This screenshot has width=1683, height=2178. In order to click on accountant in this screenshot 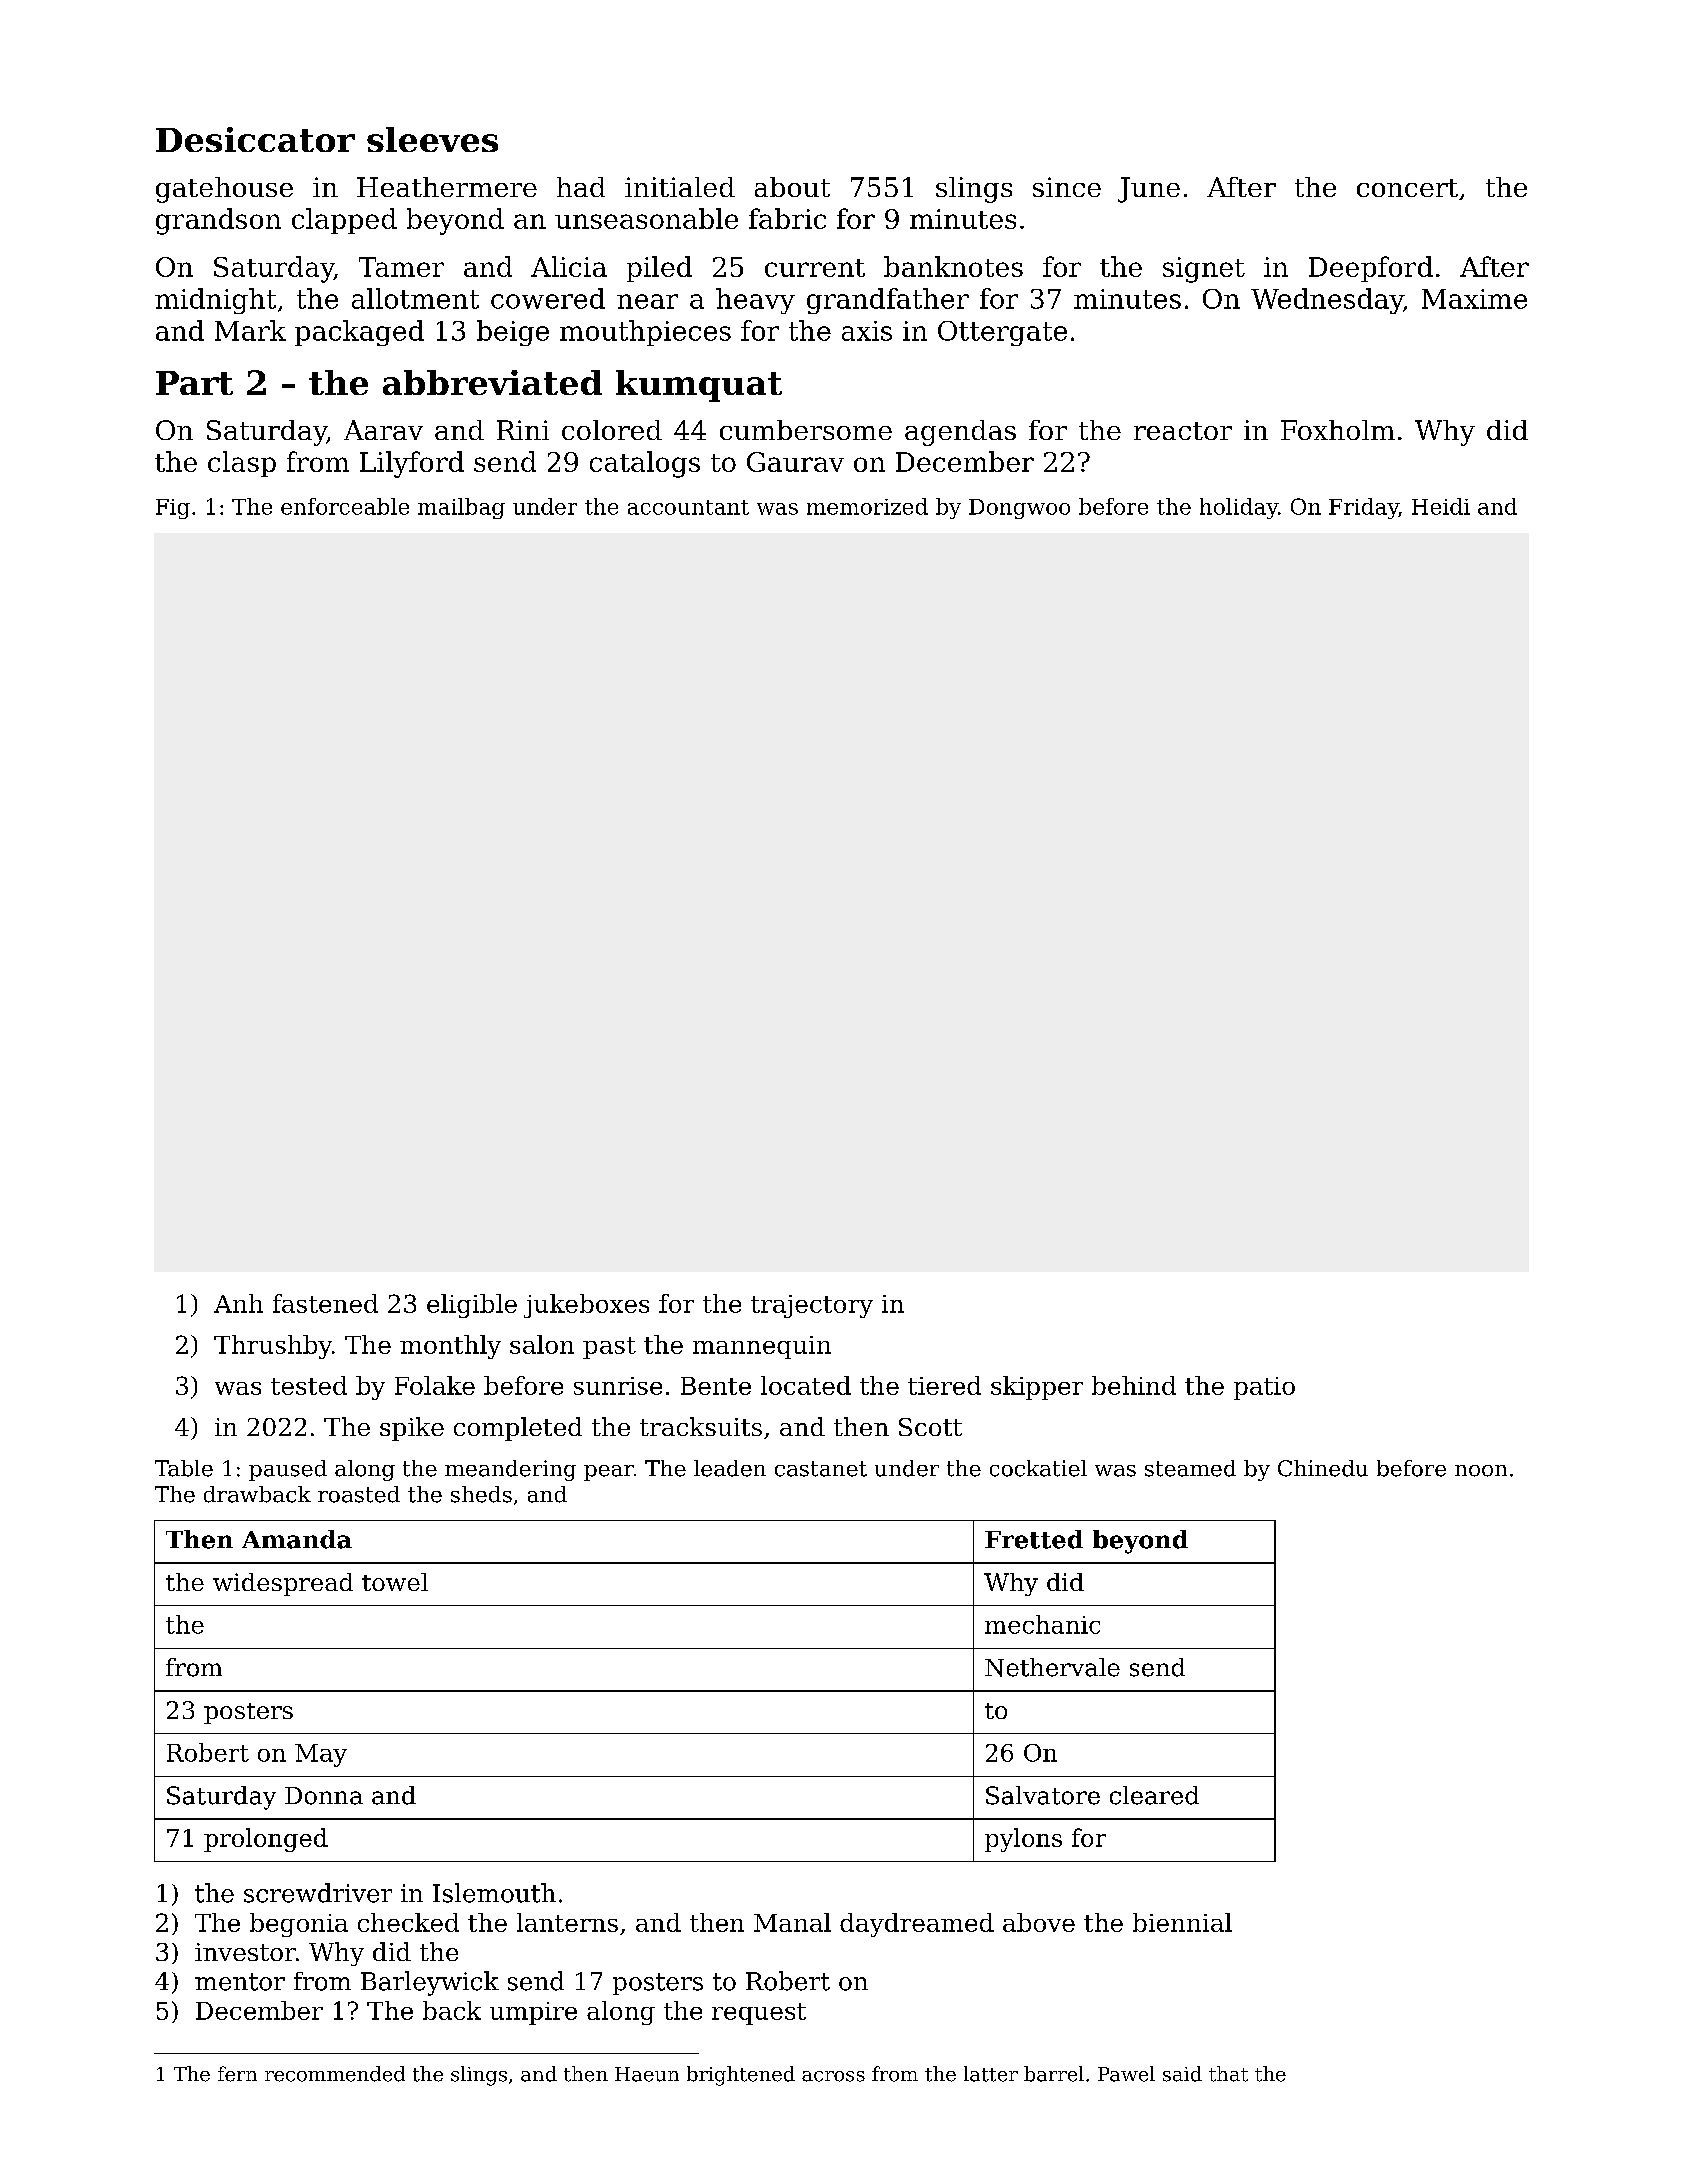, I will do `click(688, 507)`.
